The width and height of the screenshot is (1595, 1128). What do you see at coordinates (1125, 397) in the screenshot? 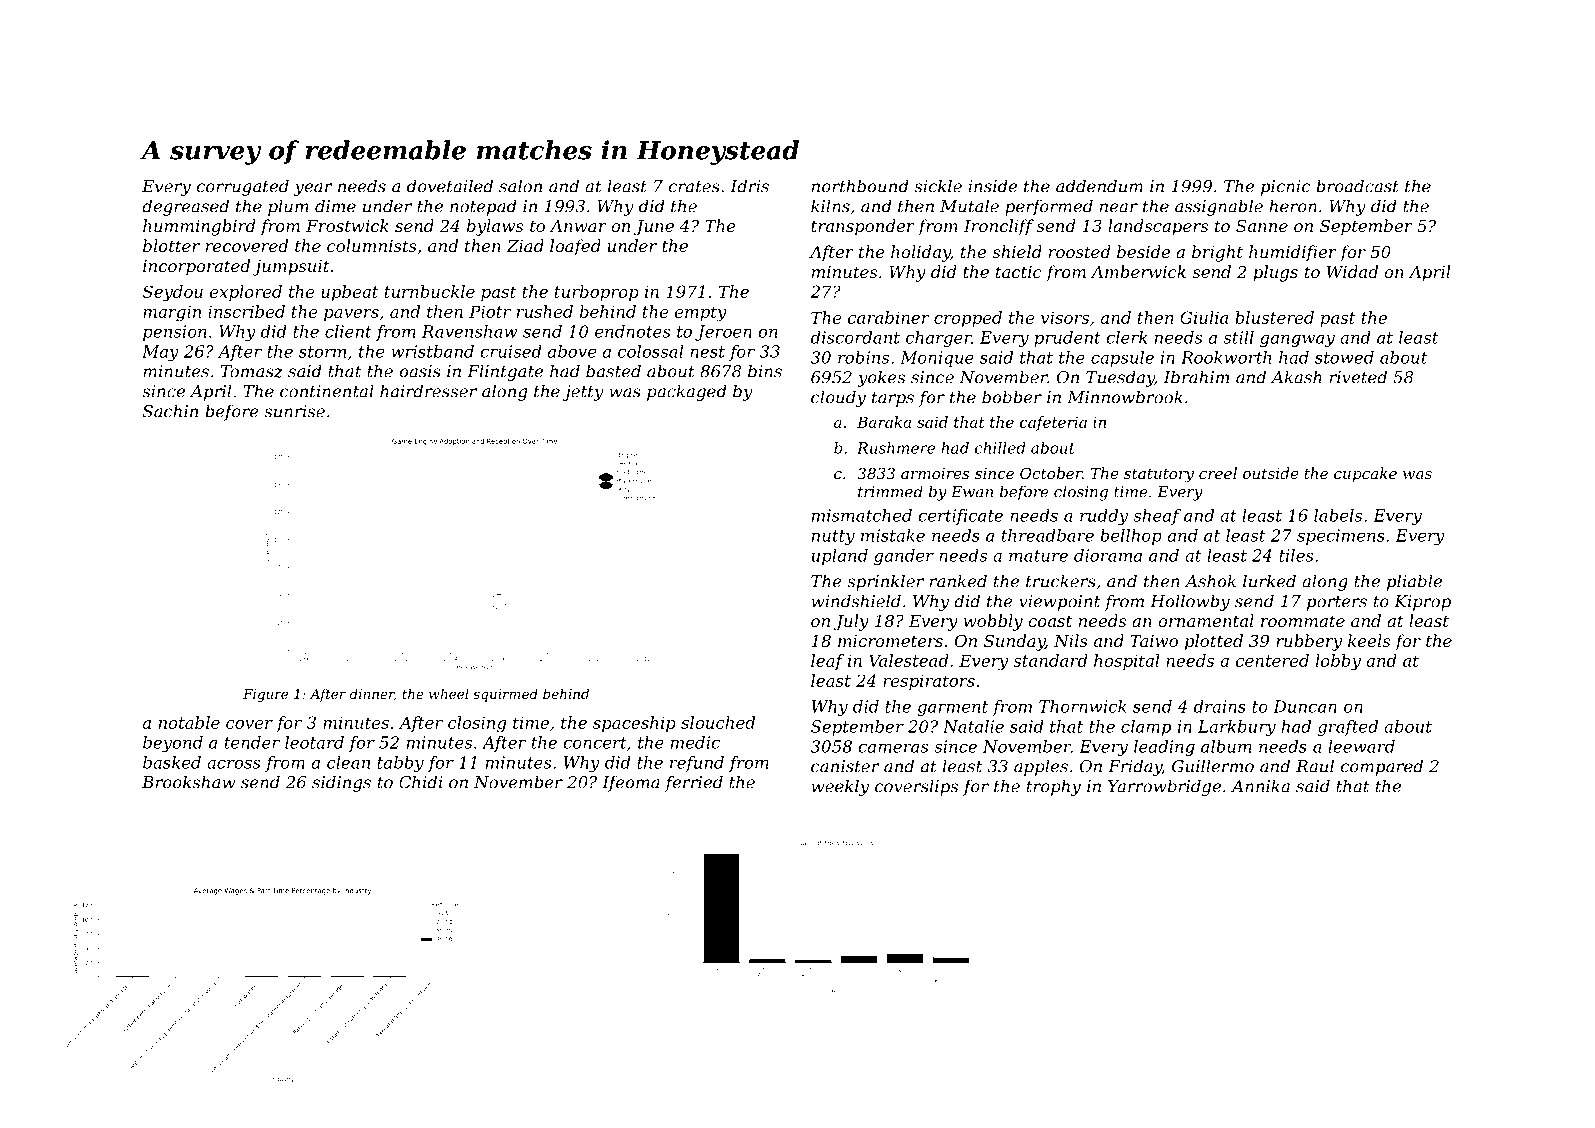
I see `Minnowbrook` at bounding box center [1125, 397].
